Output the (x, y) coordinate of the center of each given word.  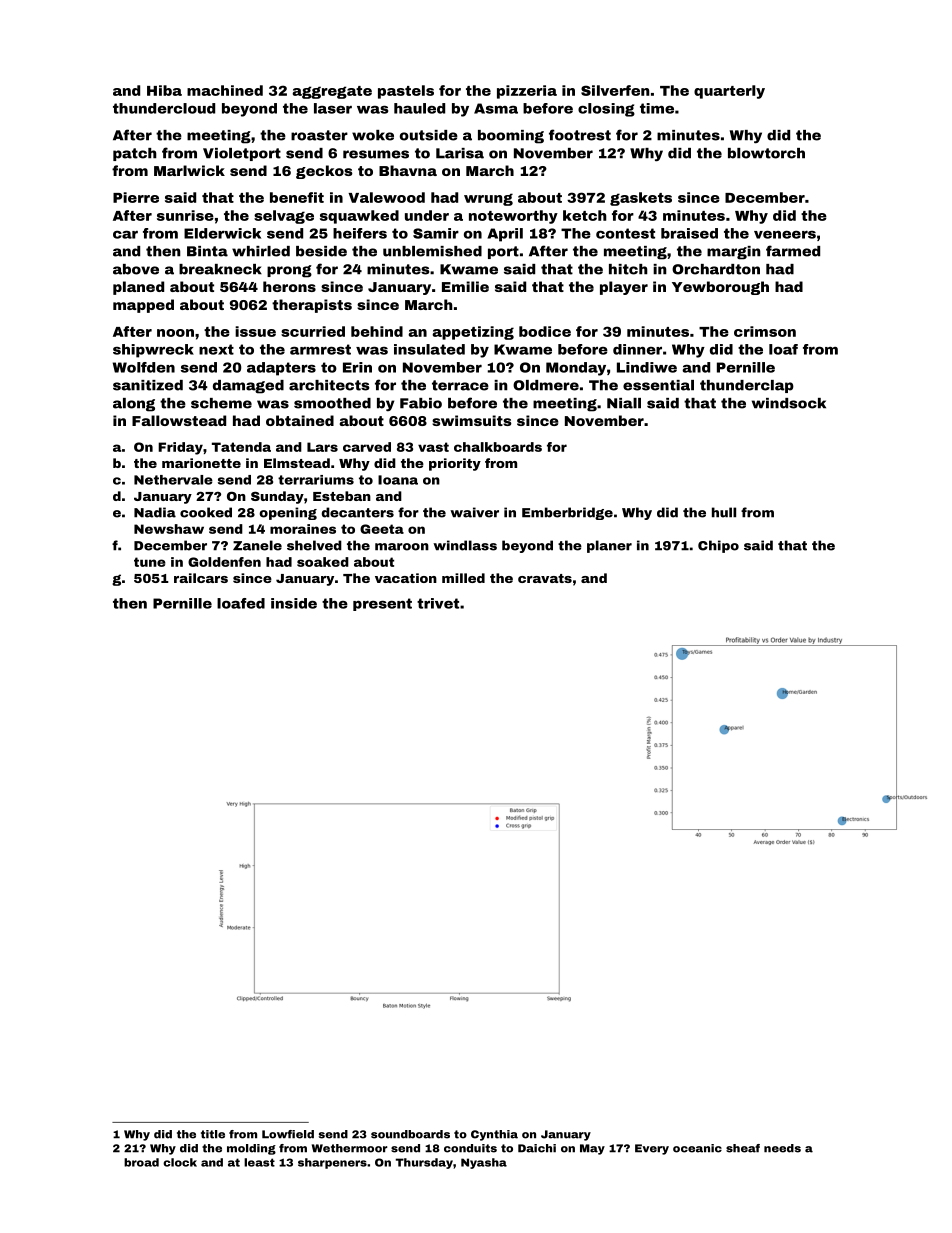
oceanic (697, 1148)
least (259, 1162)
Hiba (164, 90)
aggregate (332, 92)
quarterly (729, 92)
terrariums (316, 480)
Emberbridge (567, 513)
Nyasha (484, 1163)
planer (609, 546)
